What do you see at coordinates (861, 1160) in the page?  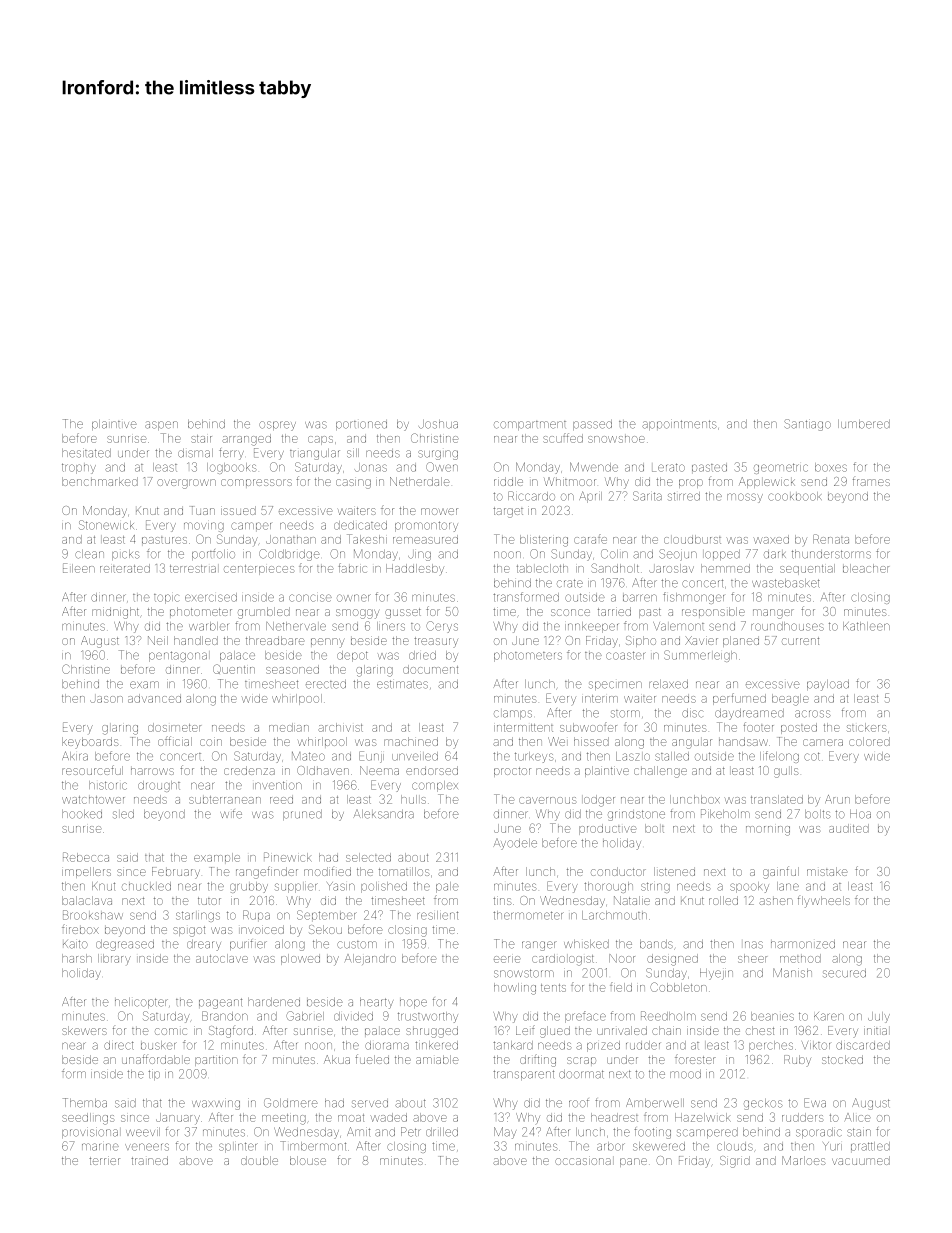 I see `vacuumed` at bounding box center [861, 1160].
